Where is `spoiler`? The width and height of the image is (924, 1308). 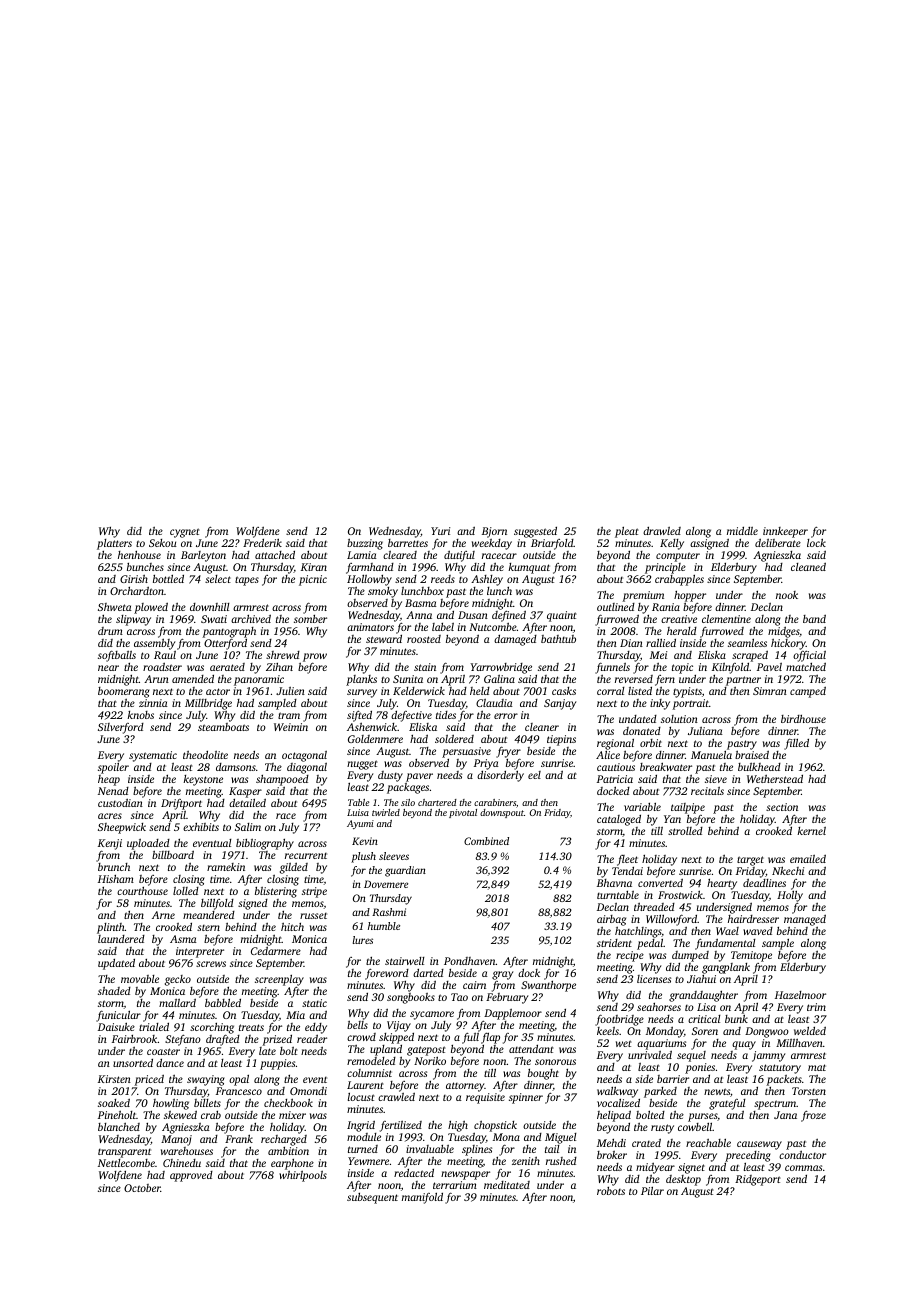 spoiler is located at coordinates (113, 768).
